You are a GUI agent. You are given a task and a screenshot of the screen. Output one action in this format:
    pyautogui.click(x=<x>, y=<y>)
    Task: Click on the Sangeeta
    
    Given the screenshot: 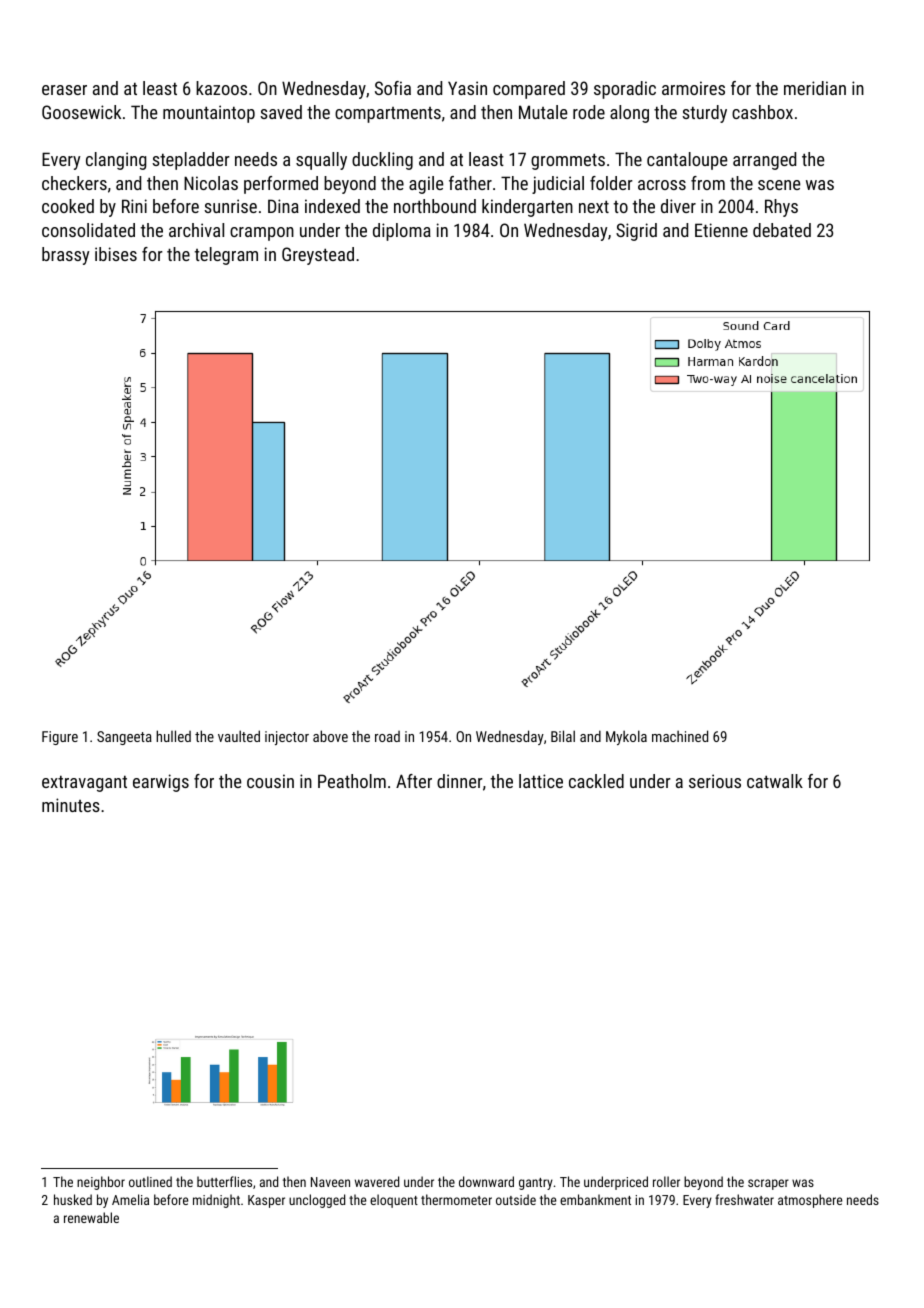 What is the action you would take?
    pyautogui.click(x=124, y=738)
